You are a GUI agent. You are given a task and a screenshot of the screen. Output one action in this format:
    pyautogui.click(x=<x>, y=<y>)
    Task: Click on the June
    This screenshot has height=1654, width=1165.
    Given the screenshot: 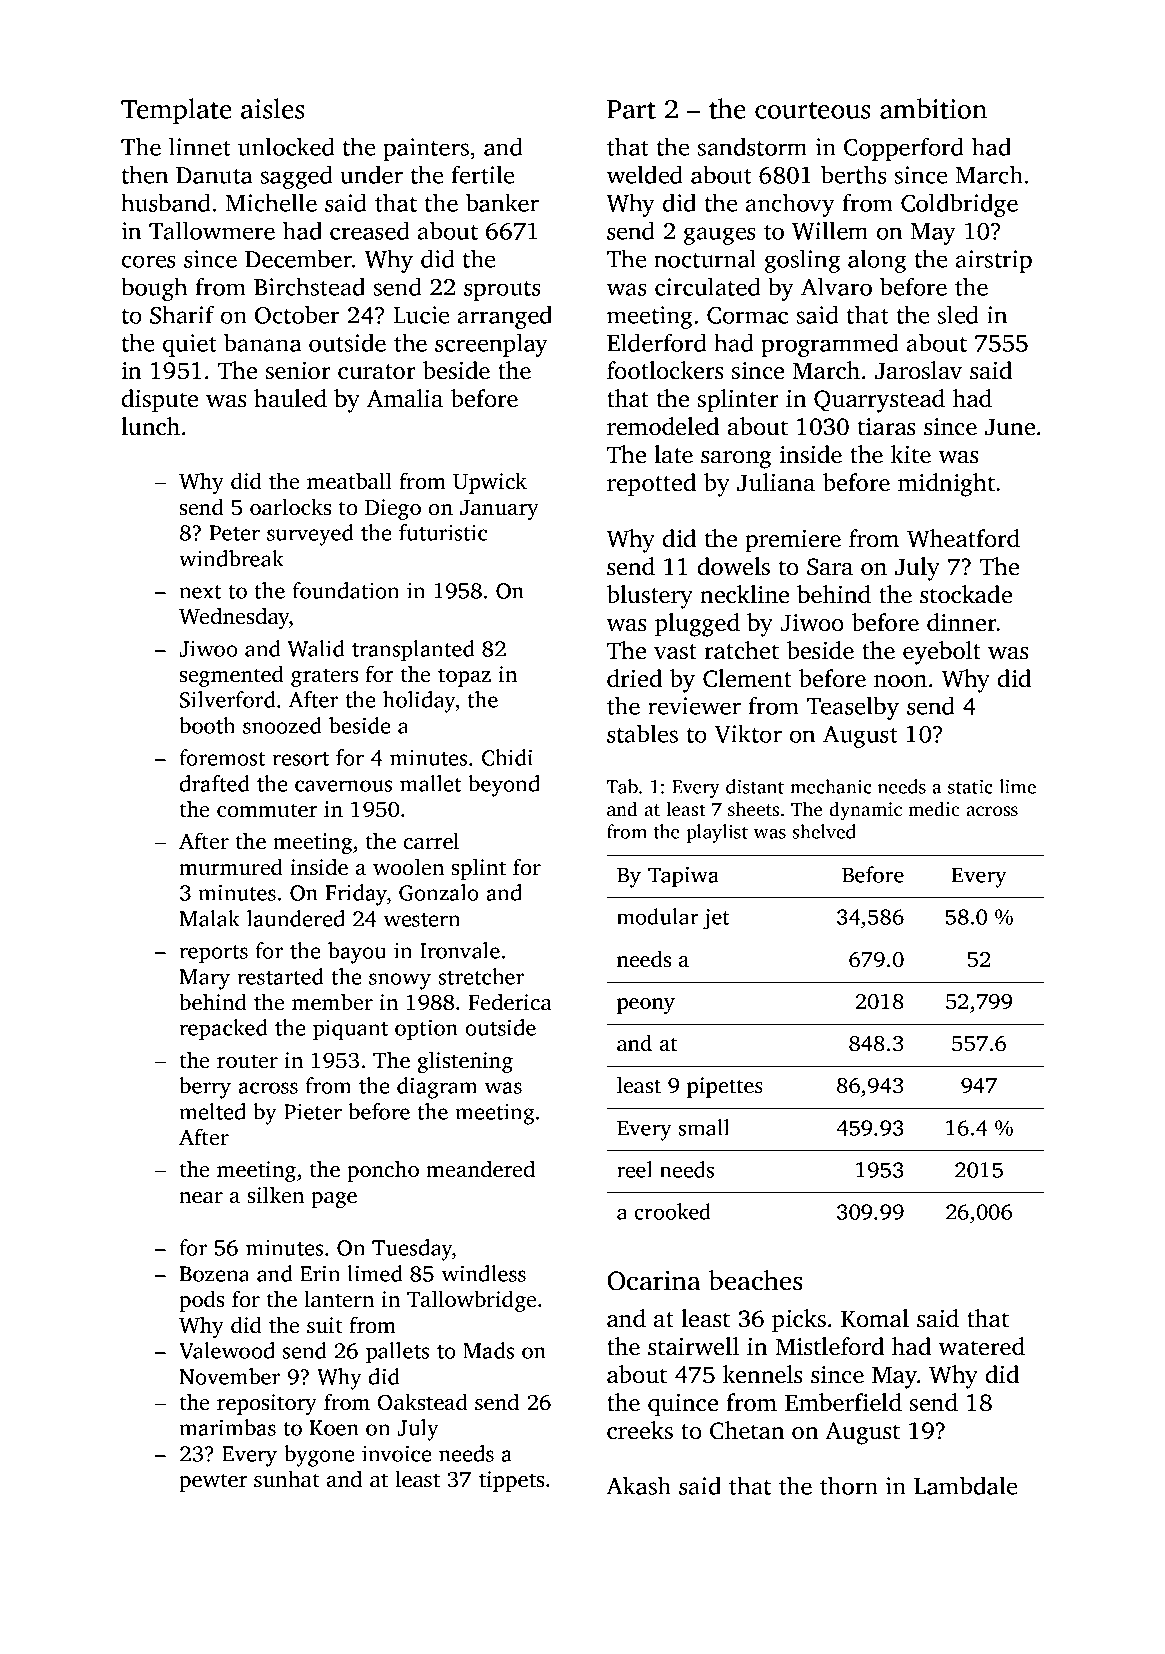 What is the action you would take?
    pyautogui.click(x=1010, y=427)
